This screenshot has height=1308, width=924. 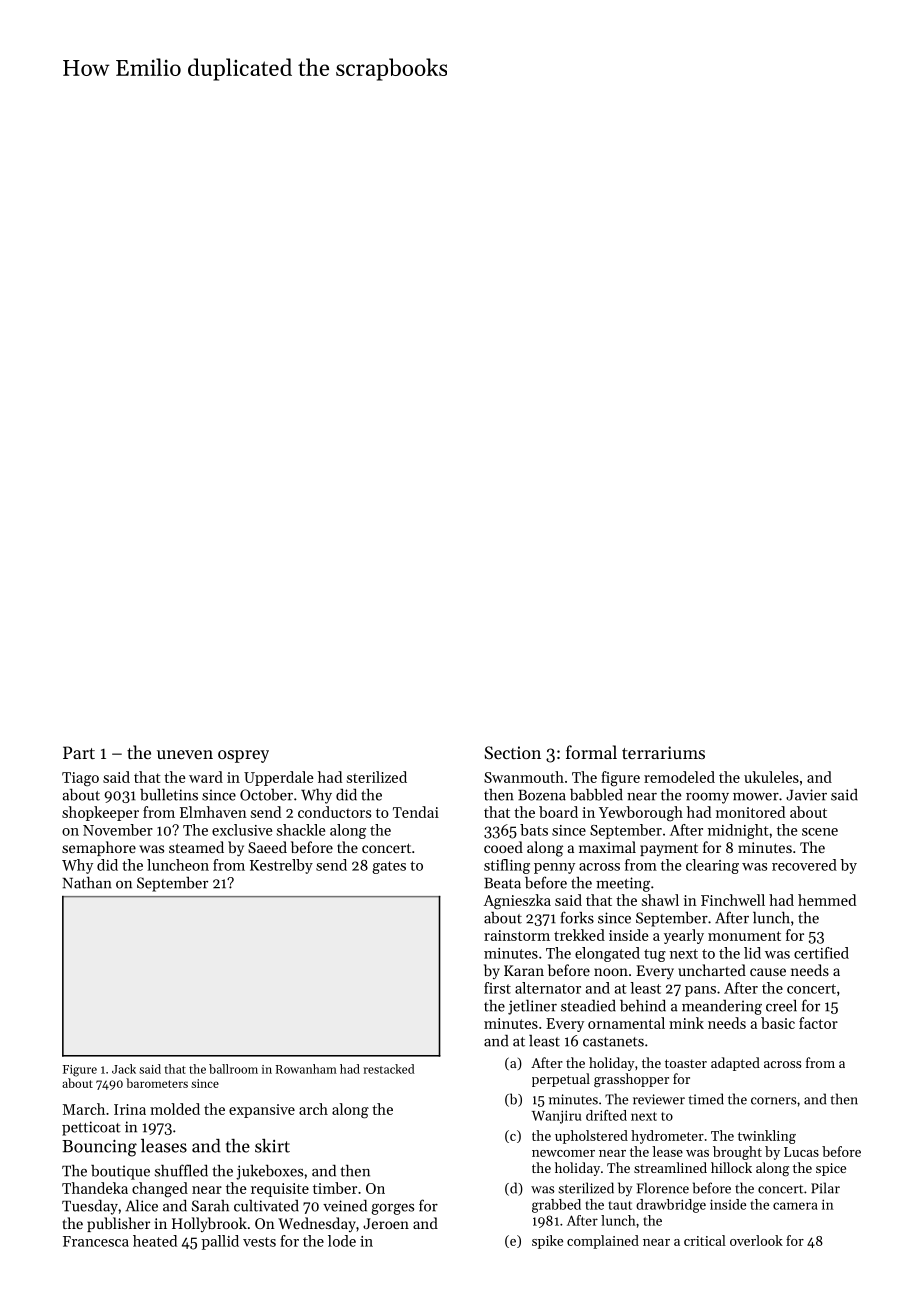 What do you see at coordinates (79, 752) in the screenshot?
I see `Part` at bounding box center [79, 752].
